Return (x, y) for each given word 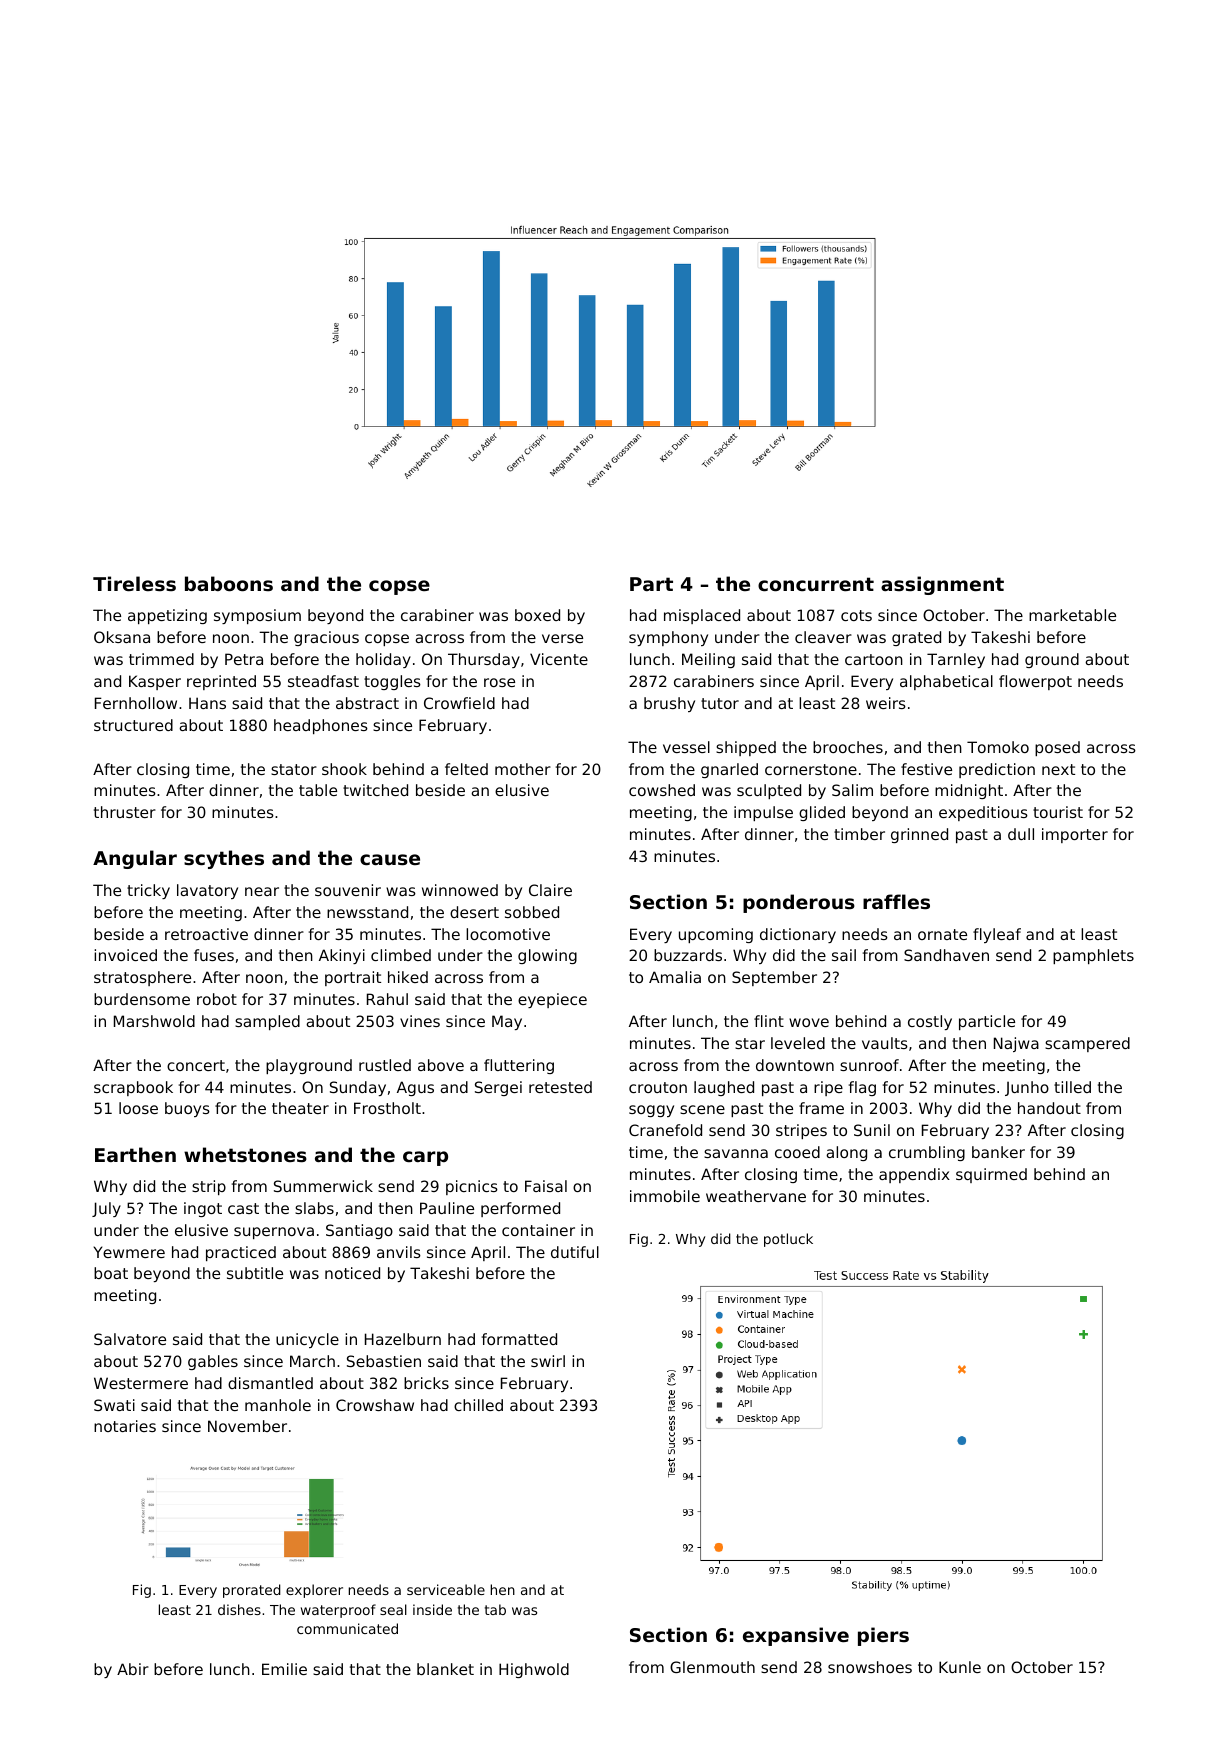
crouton (658, 1087)
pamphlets (1093, 956)
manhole (278, 1405)
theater (300, 1108)
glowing (547, 956)
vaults (885, 1043)
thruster (125, 812)
